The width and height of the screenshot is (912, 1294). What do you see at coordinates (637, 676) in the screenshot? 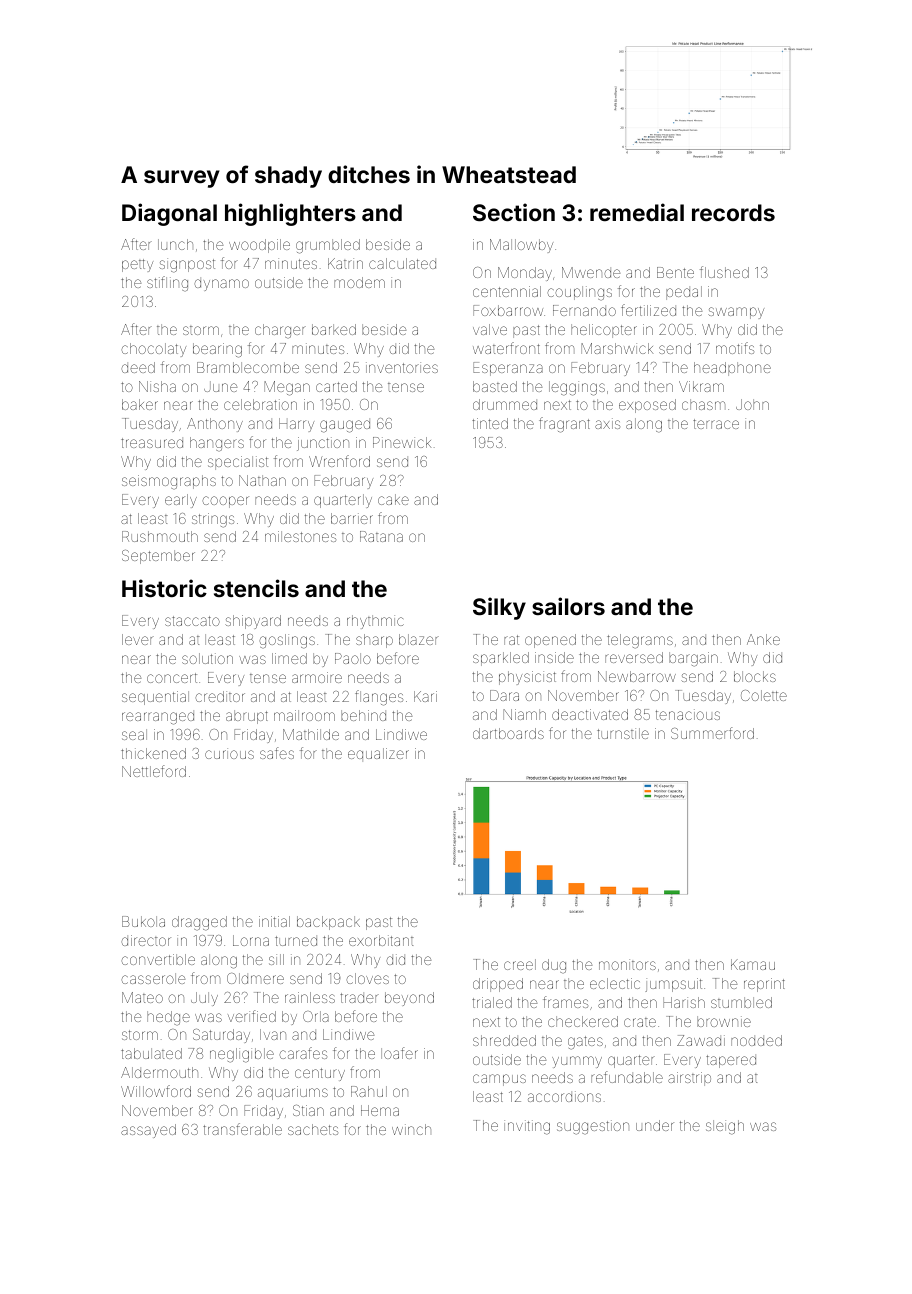
I see `Newbarrow` at bounding box center [637, 676].
